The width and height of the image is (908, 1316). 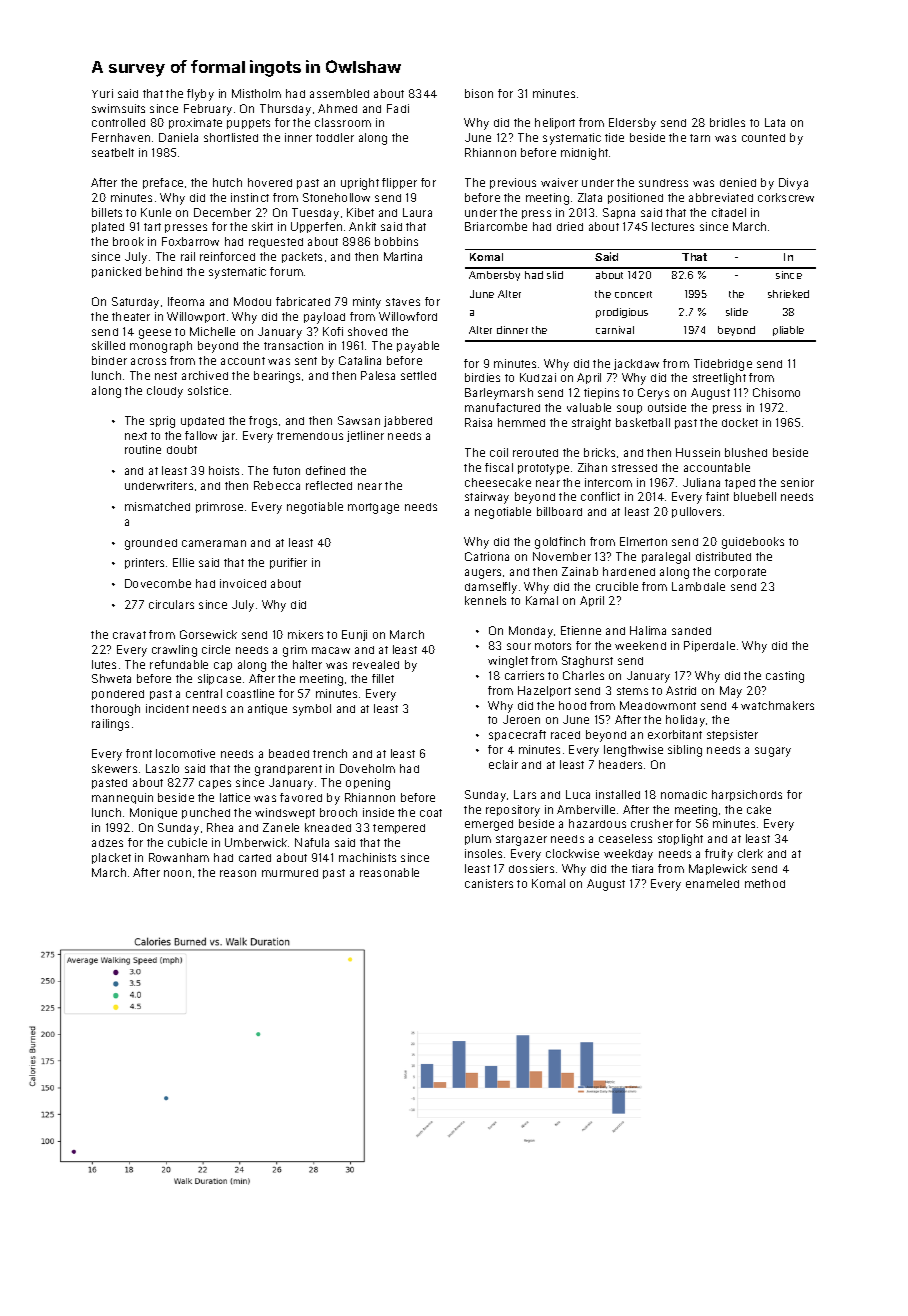 I want to click on midnight, so click(x=584, y=154).
